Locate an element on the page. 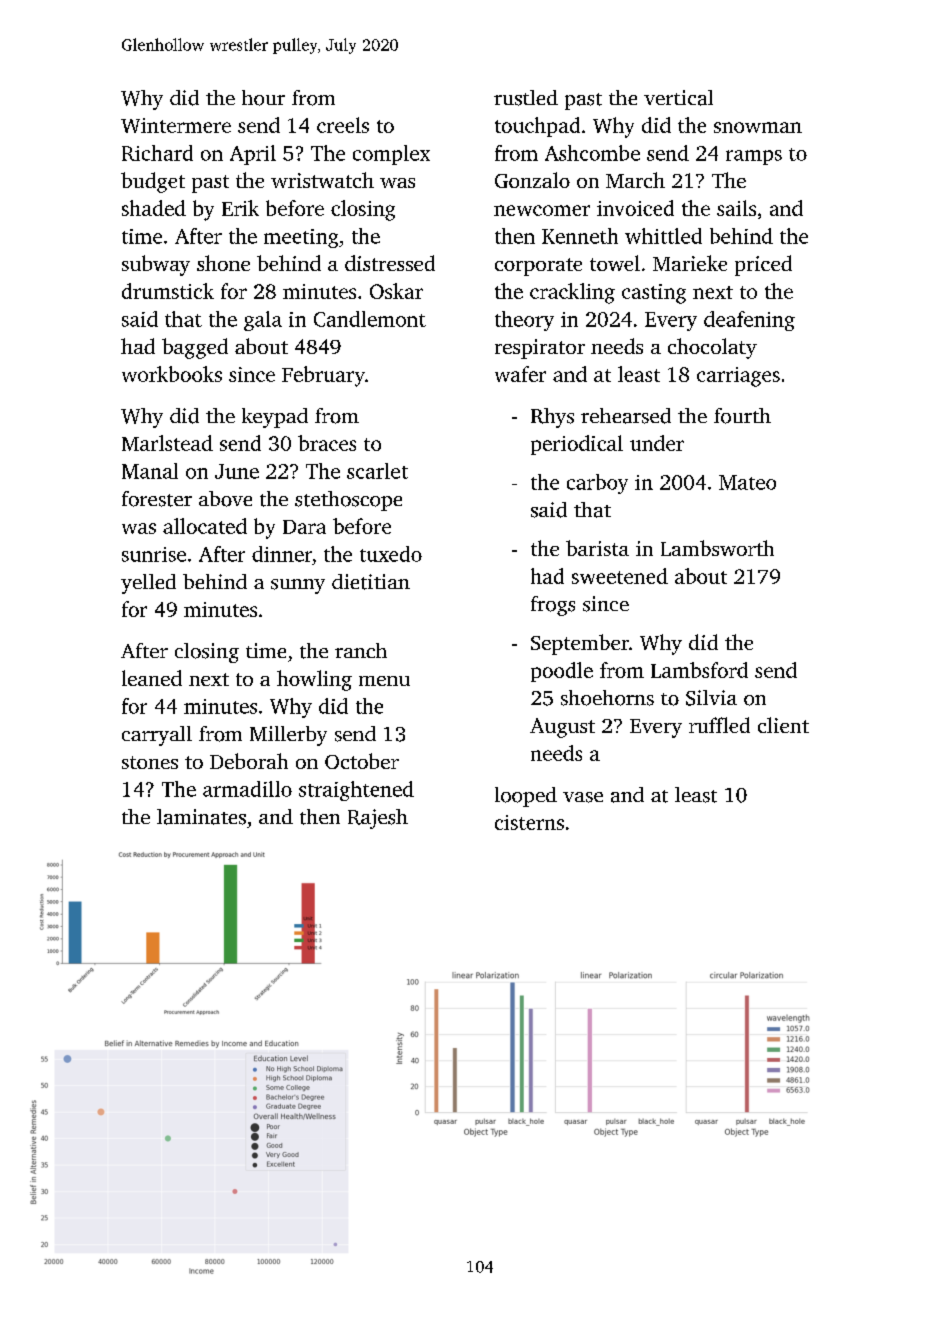 The image size is (932, 1323). Marlstead is located at coordinates (167, 443).
